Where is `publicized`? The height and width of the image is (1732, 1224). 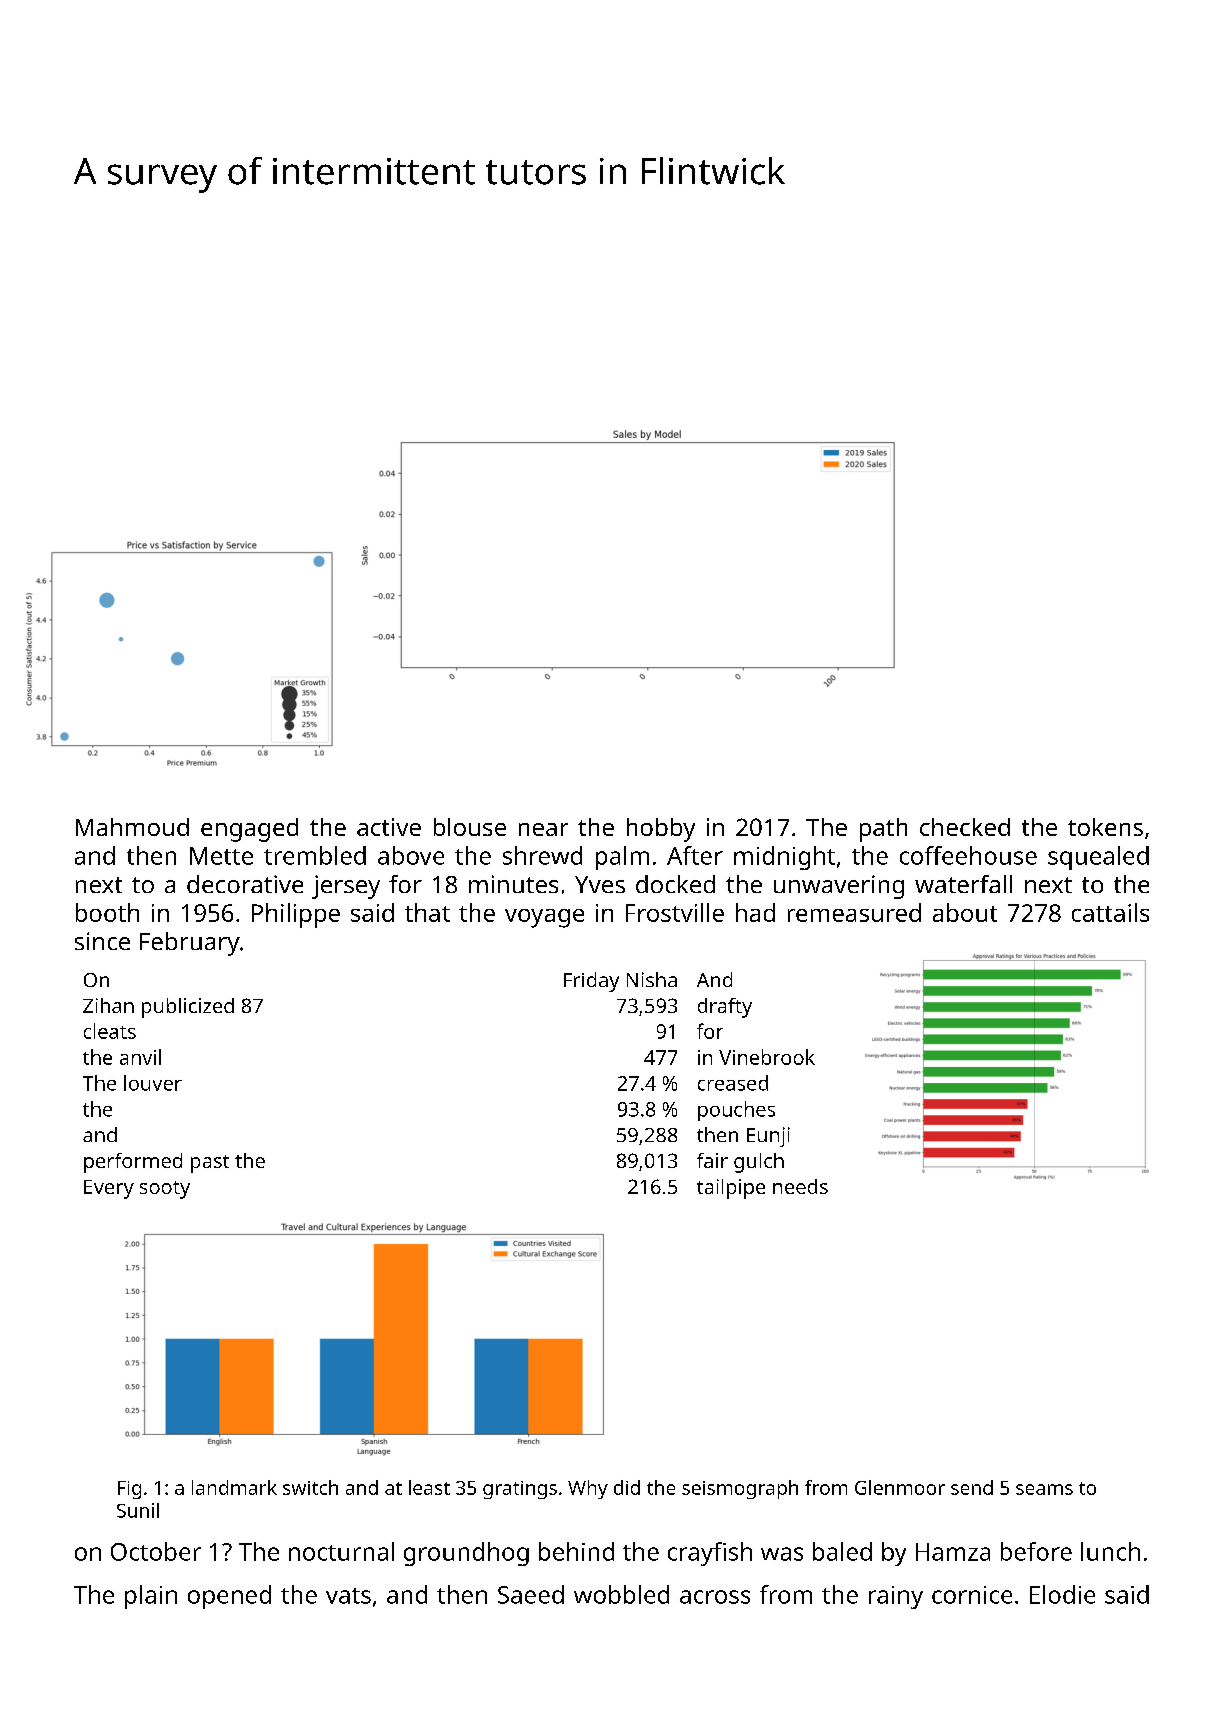 publicized is located at coordinates (188, 1008).
